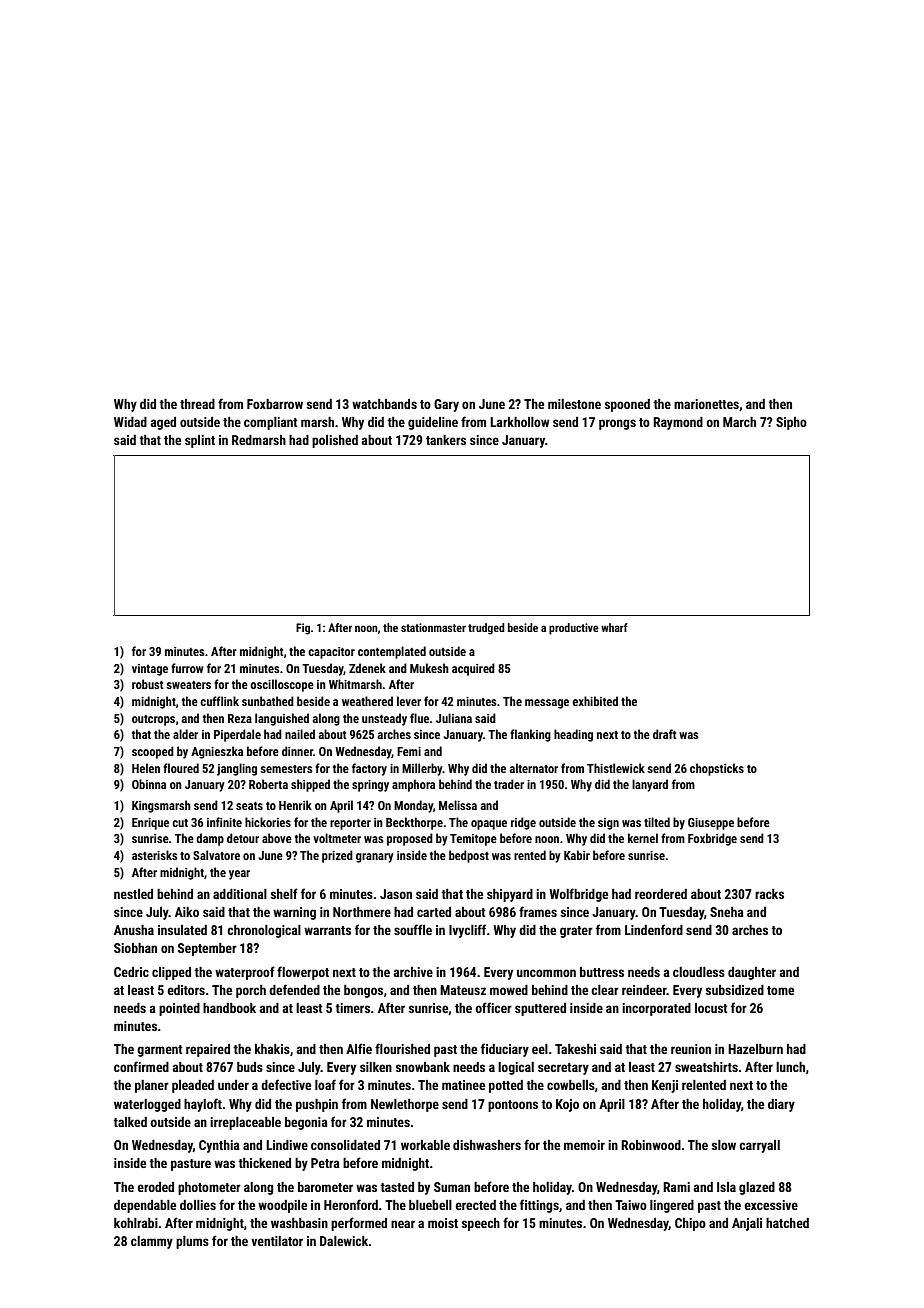 This page has width=924, height=1308. Describe the element at coordinates (325, 1084) in the page. I see `loaf` at that location.
